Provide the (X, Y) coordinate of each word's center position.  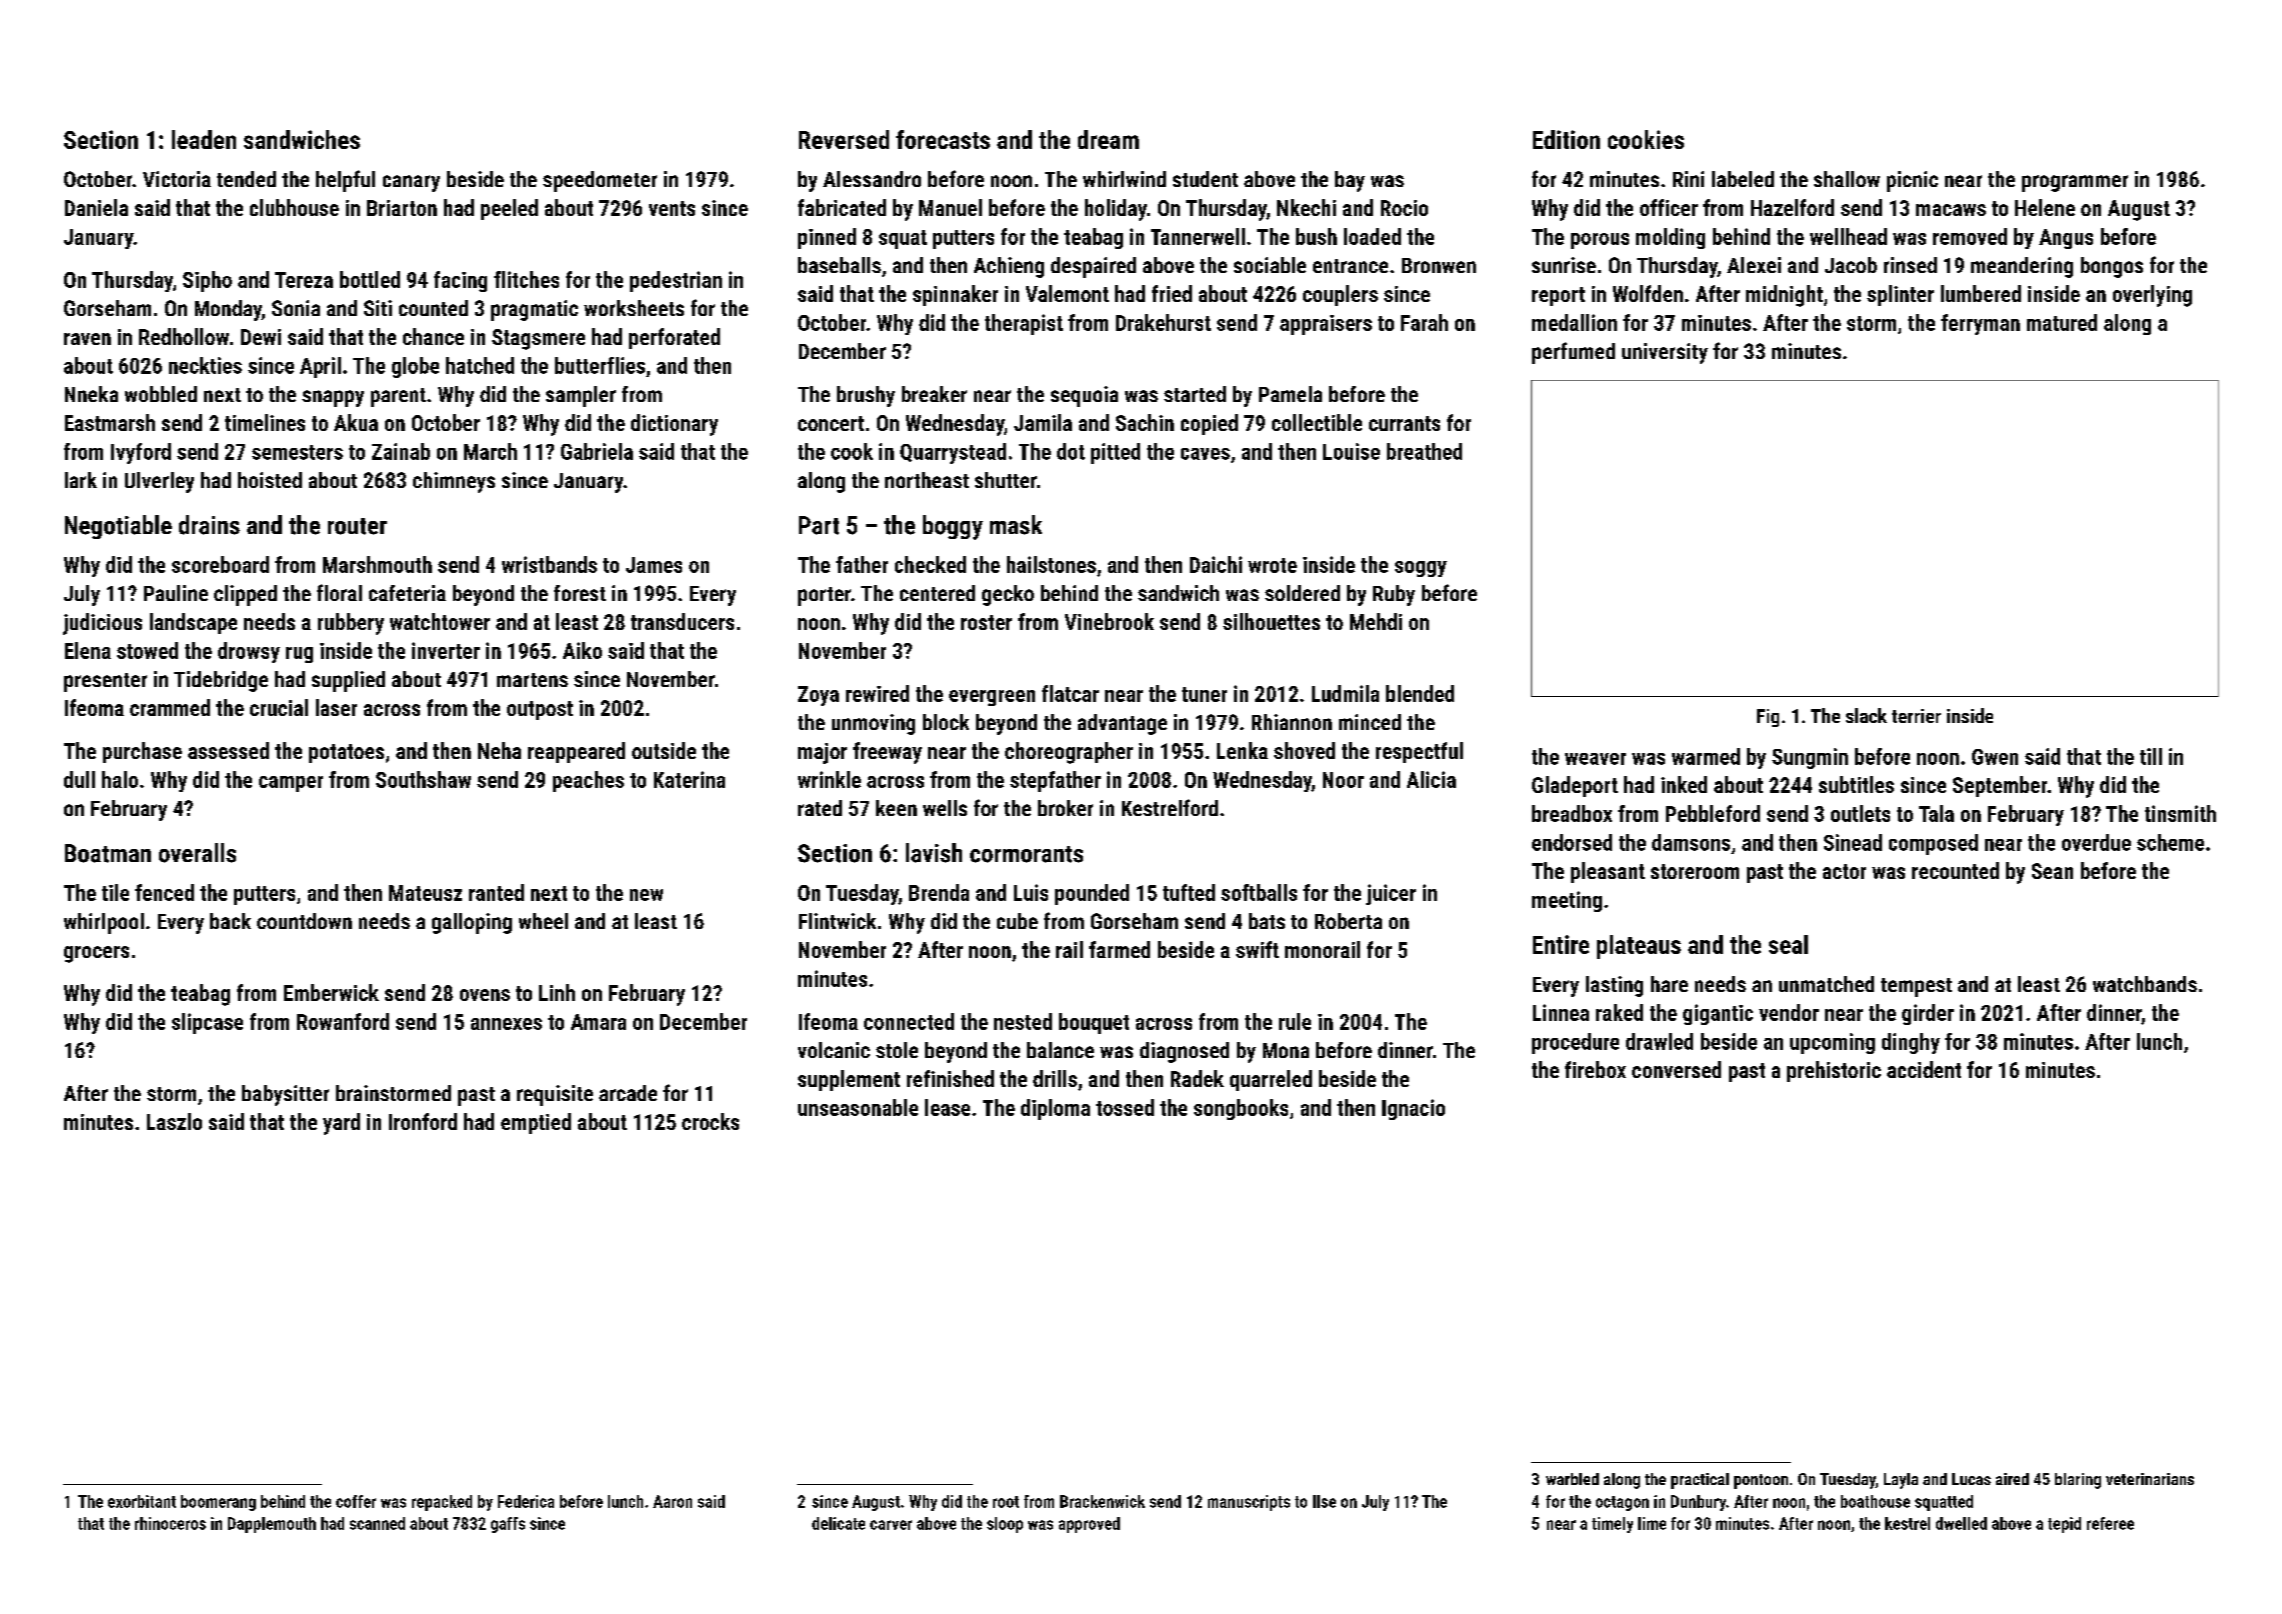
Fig (1768, 718)
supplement (849, 1080)
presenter (105, 682)
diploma (1055, 1109)
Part (819, 525)
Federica (526, 1501)
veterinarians (2150, 1479)
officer (1669, 207)
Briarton (402, 208)
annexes (506, 1024)
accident (1924, 1069)
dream (1108, 139)
